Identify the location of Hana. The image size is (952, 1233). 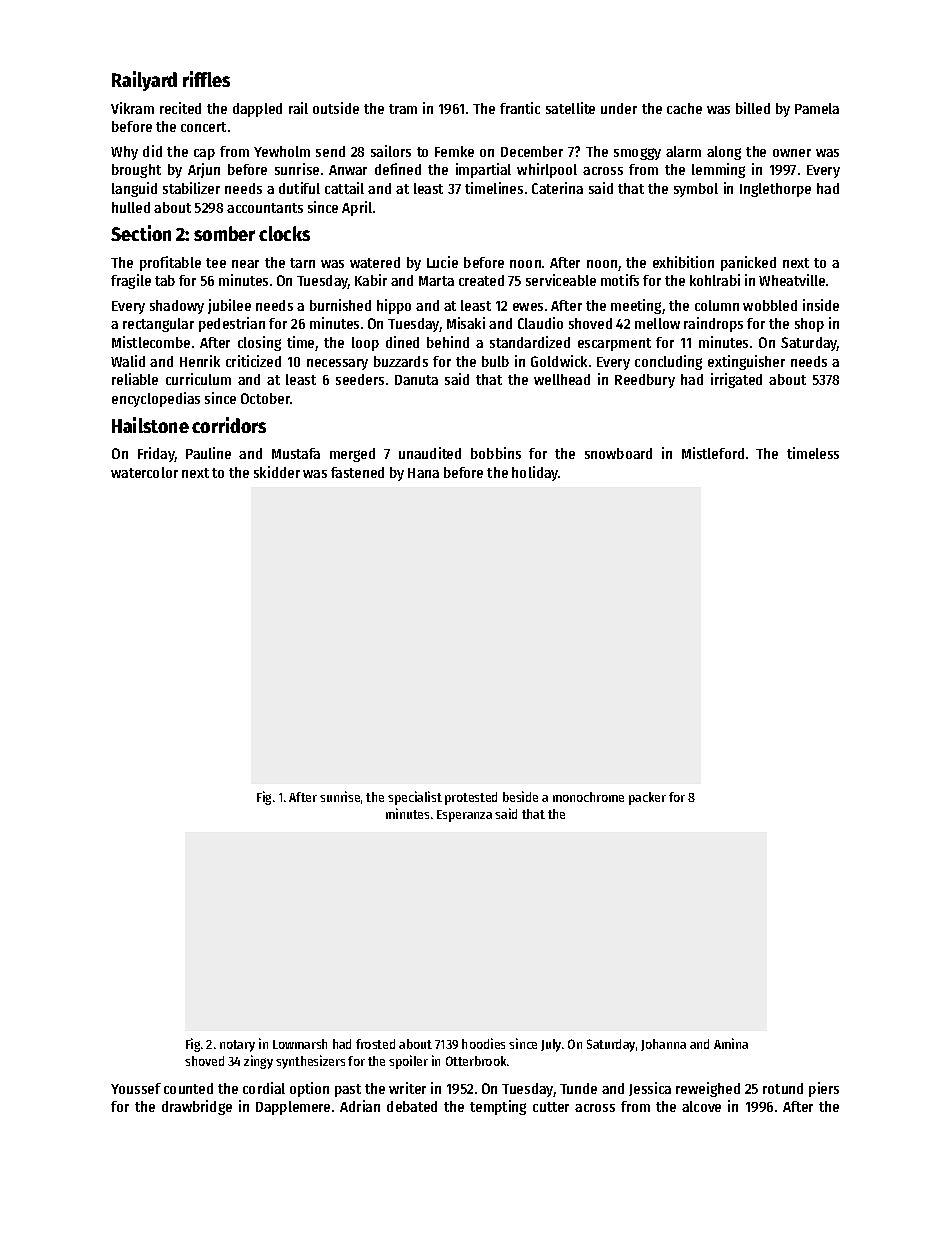
(423, 473).
